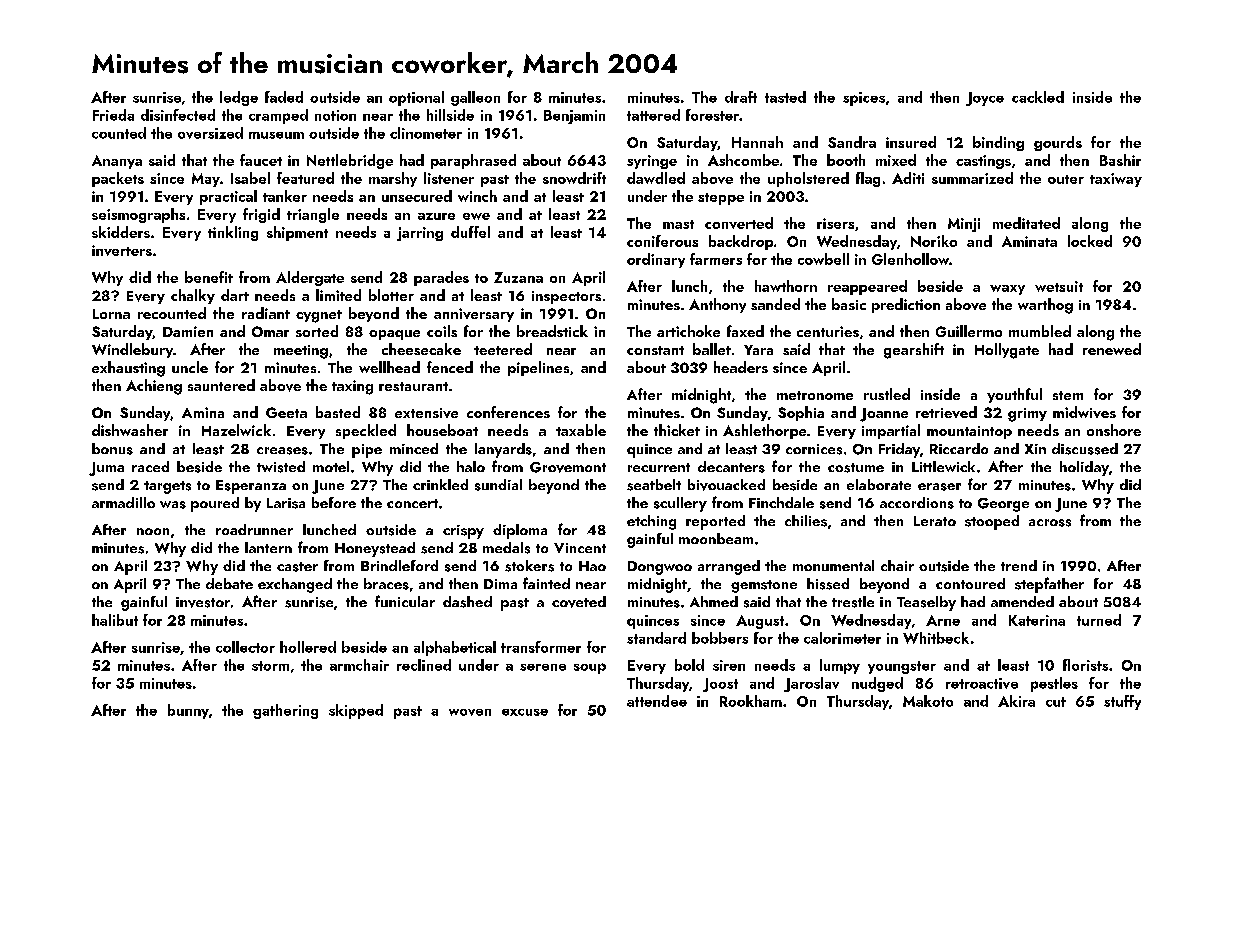 The image size is (1233, 952). I want to click on gemstone, so click(764, 586).
